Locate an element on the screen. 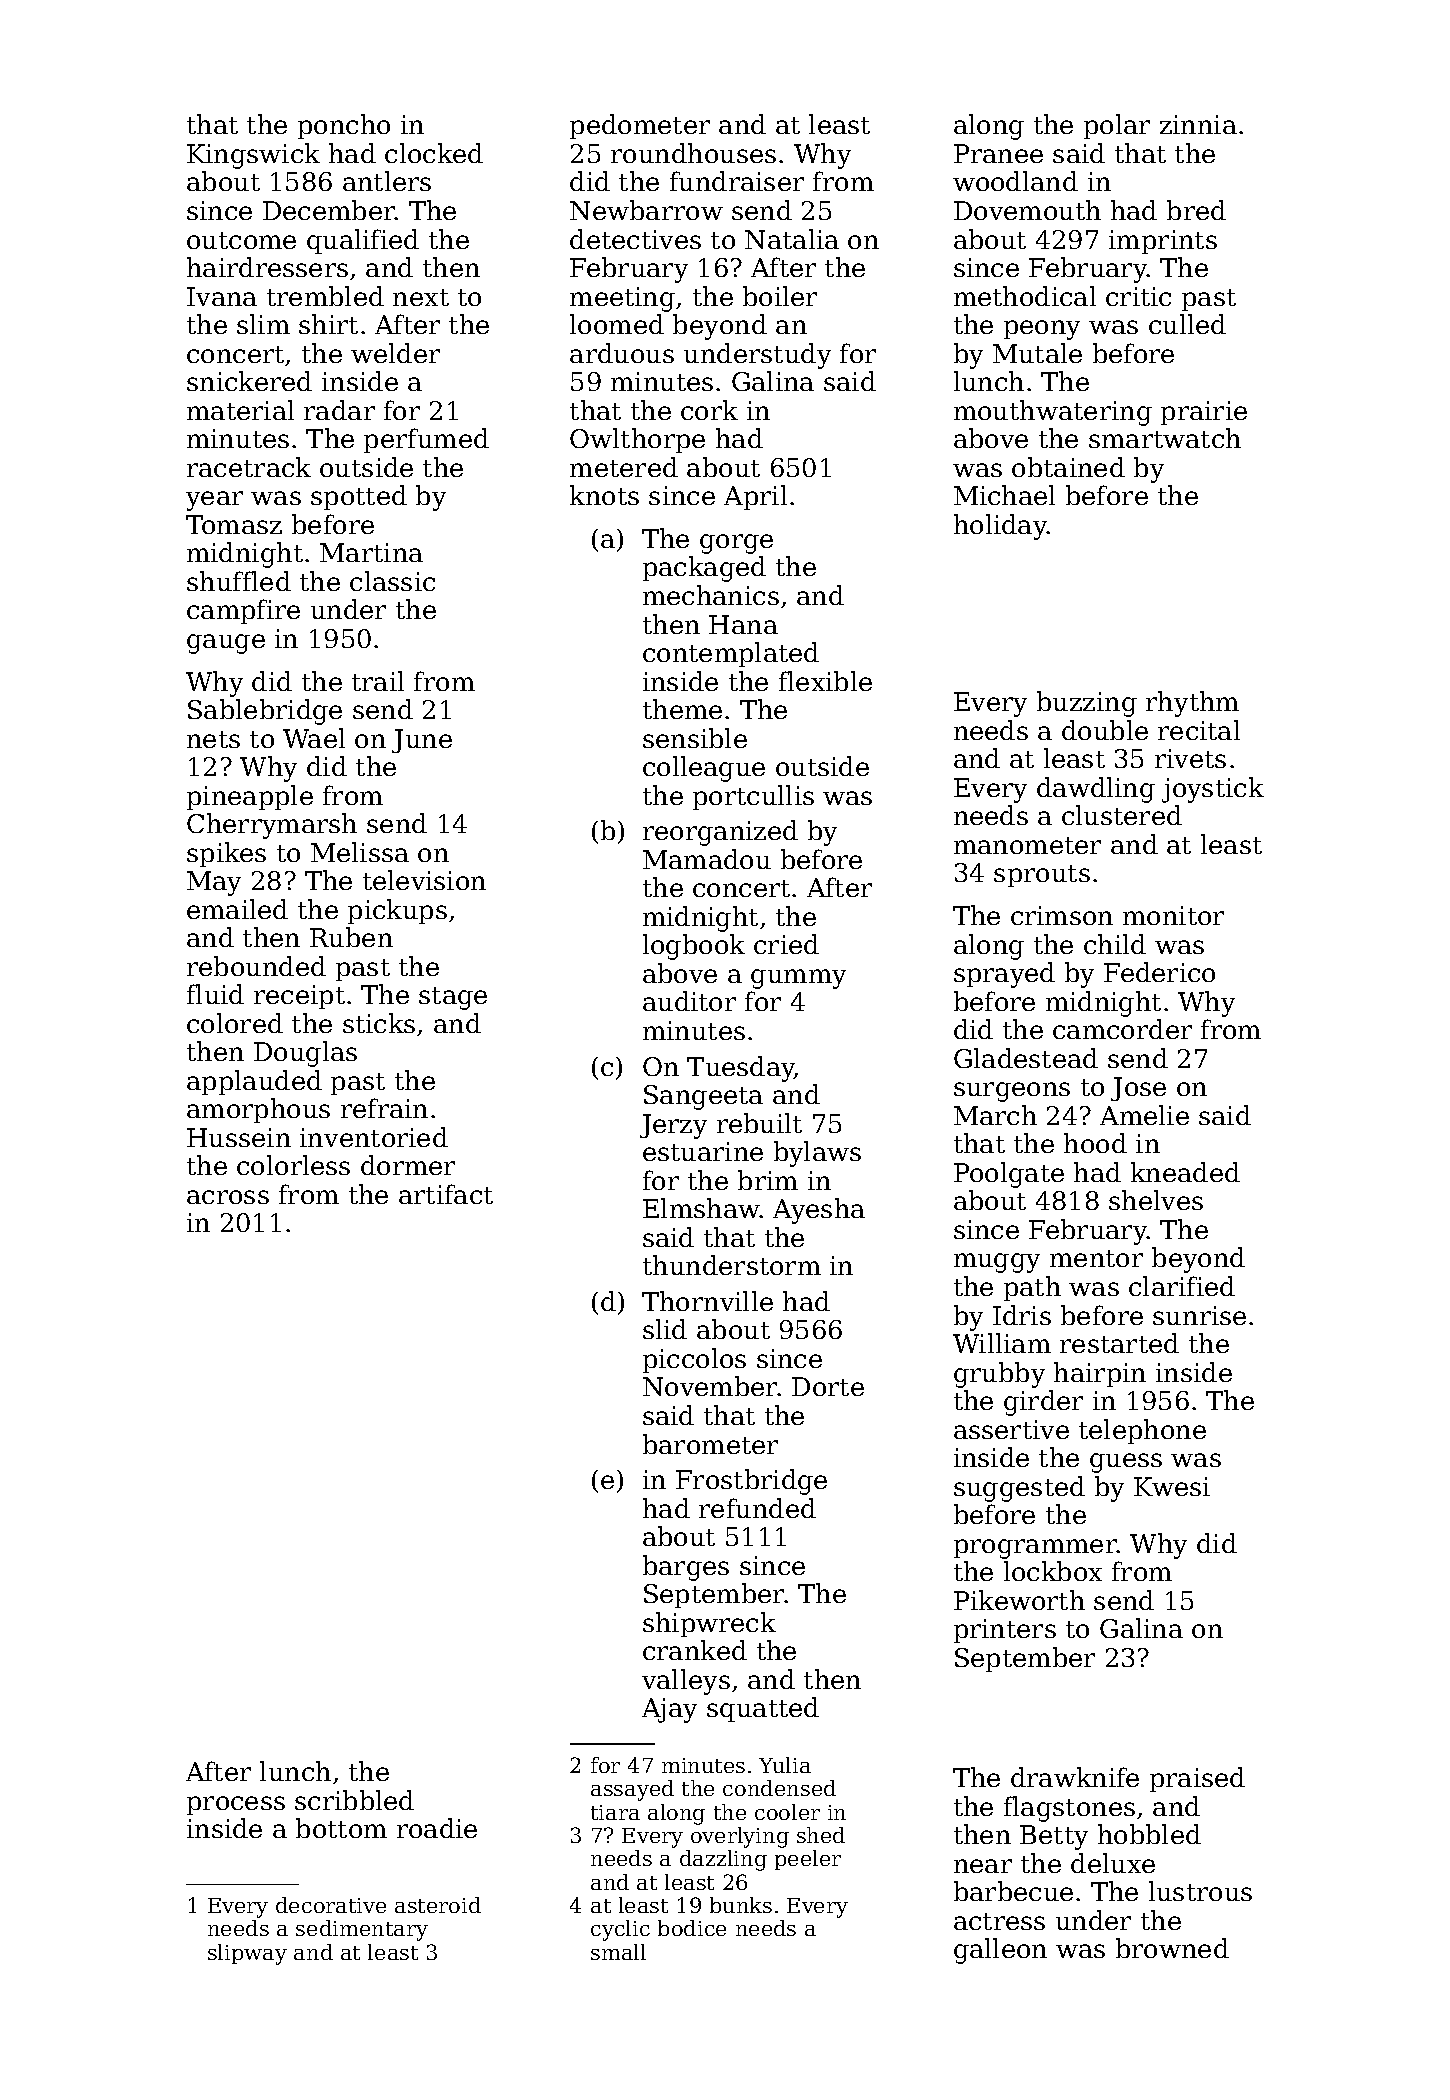  portcullis is located at coordinates (753, 797).
